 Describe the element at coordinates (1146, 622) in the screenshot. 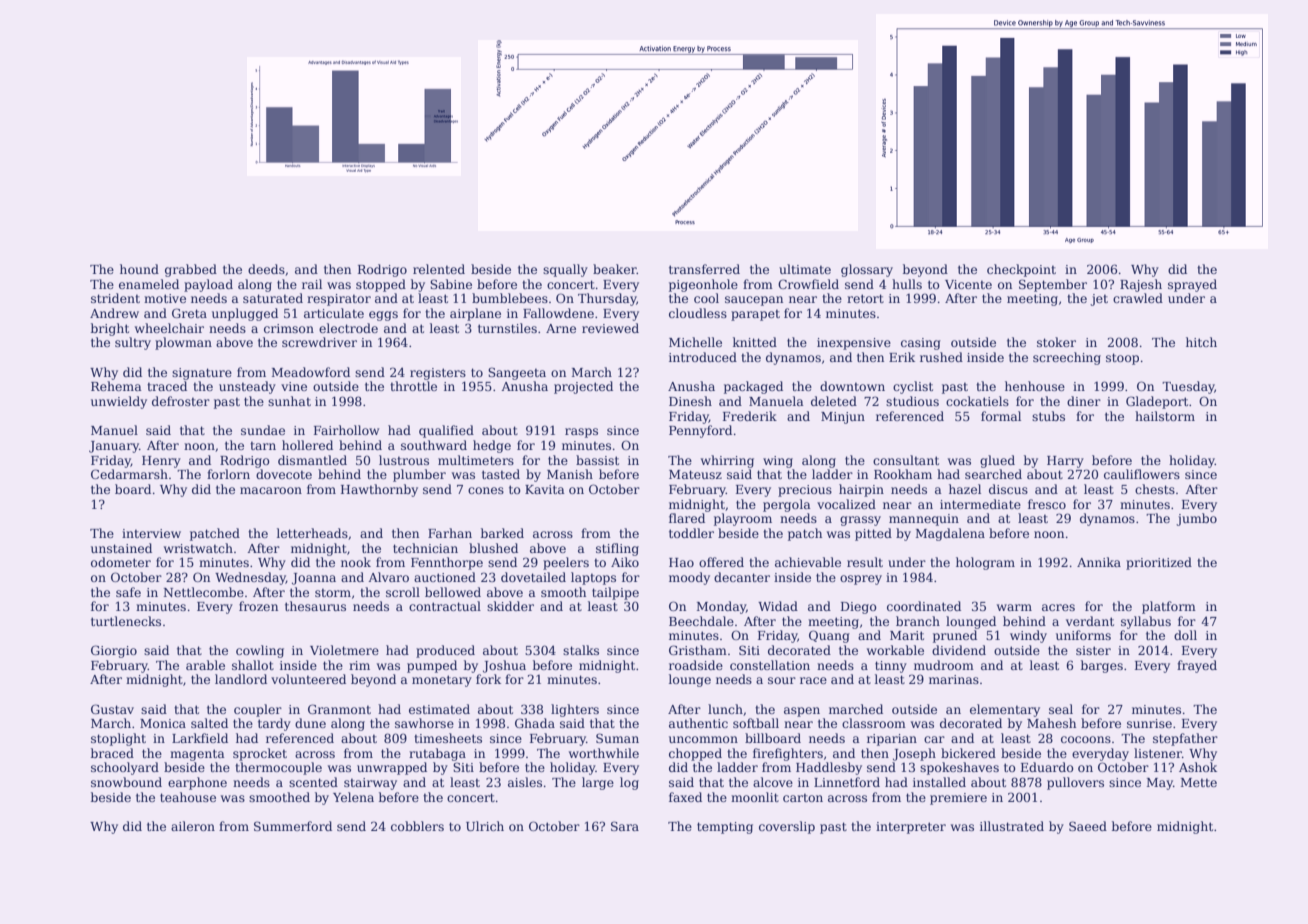

I see `syllabus` at that location.
